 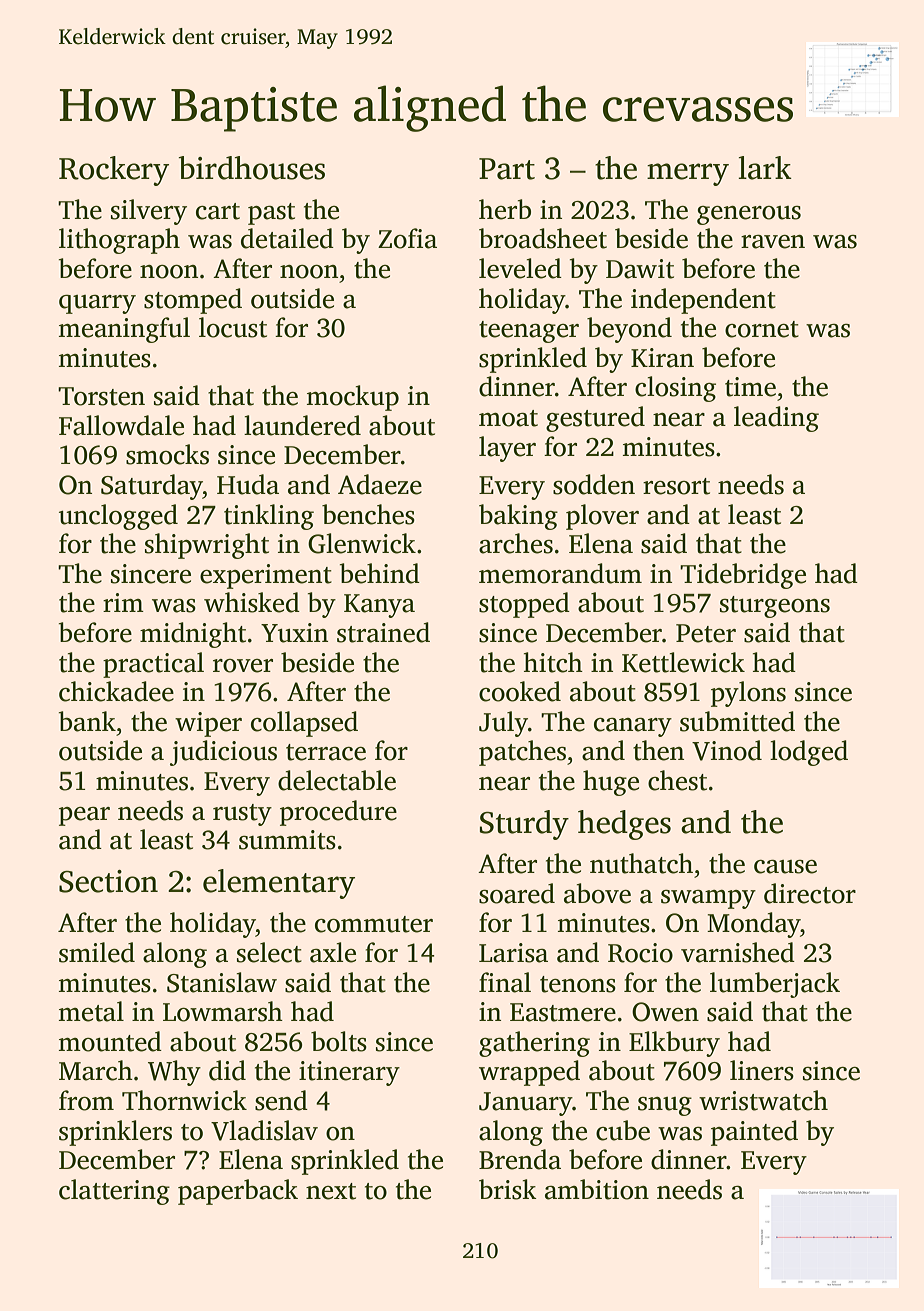 I want to click on Zofia, so click(x=407, y=238).
